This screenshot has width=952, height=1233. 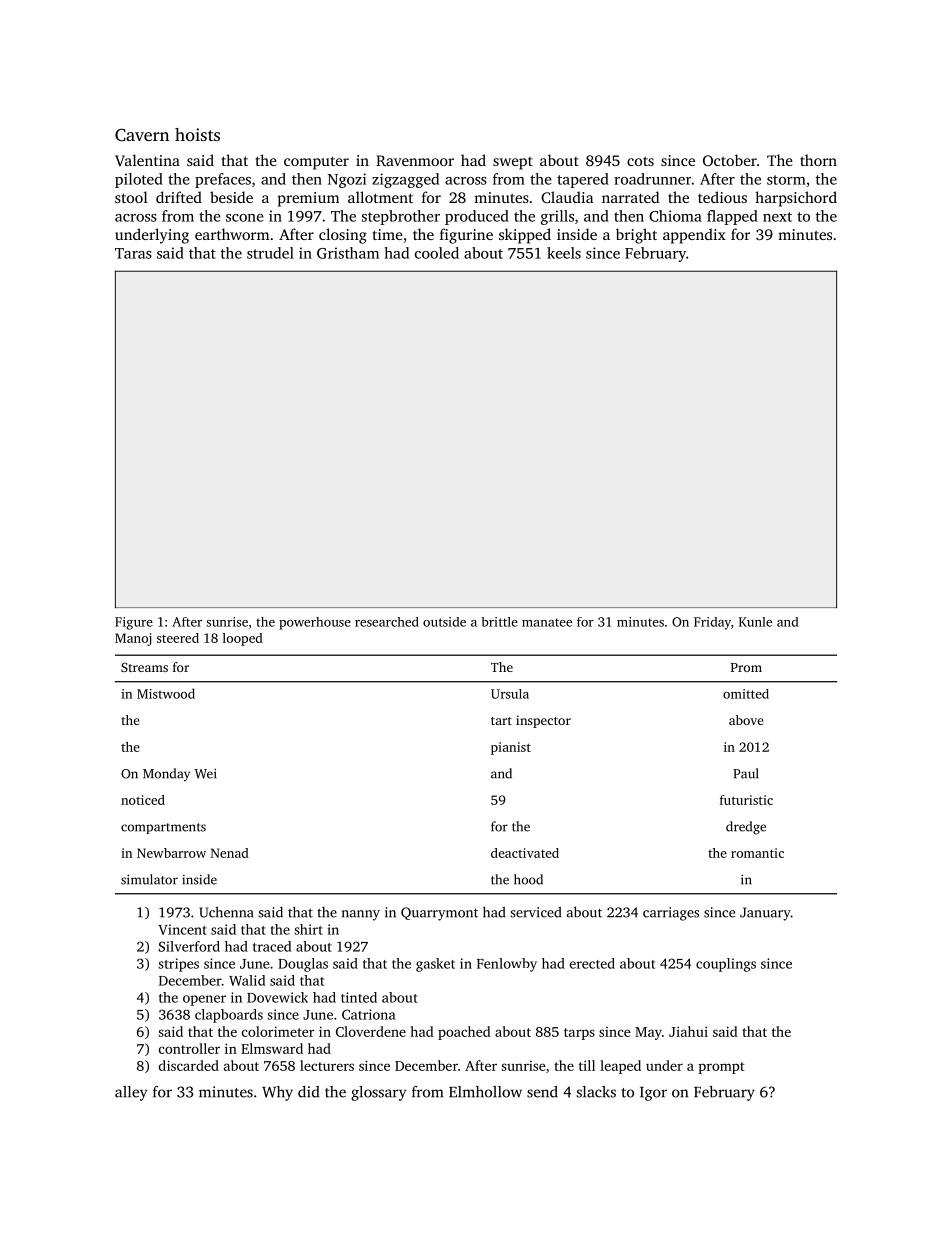 What do you see at coordinates (653, 1094) in the screenshot?
I see `Igor` at bounding box center [653, 1094].
